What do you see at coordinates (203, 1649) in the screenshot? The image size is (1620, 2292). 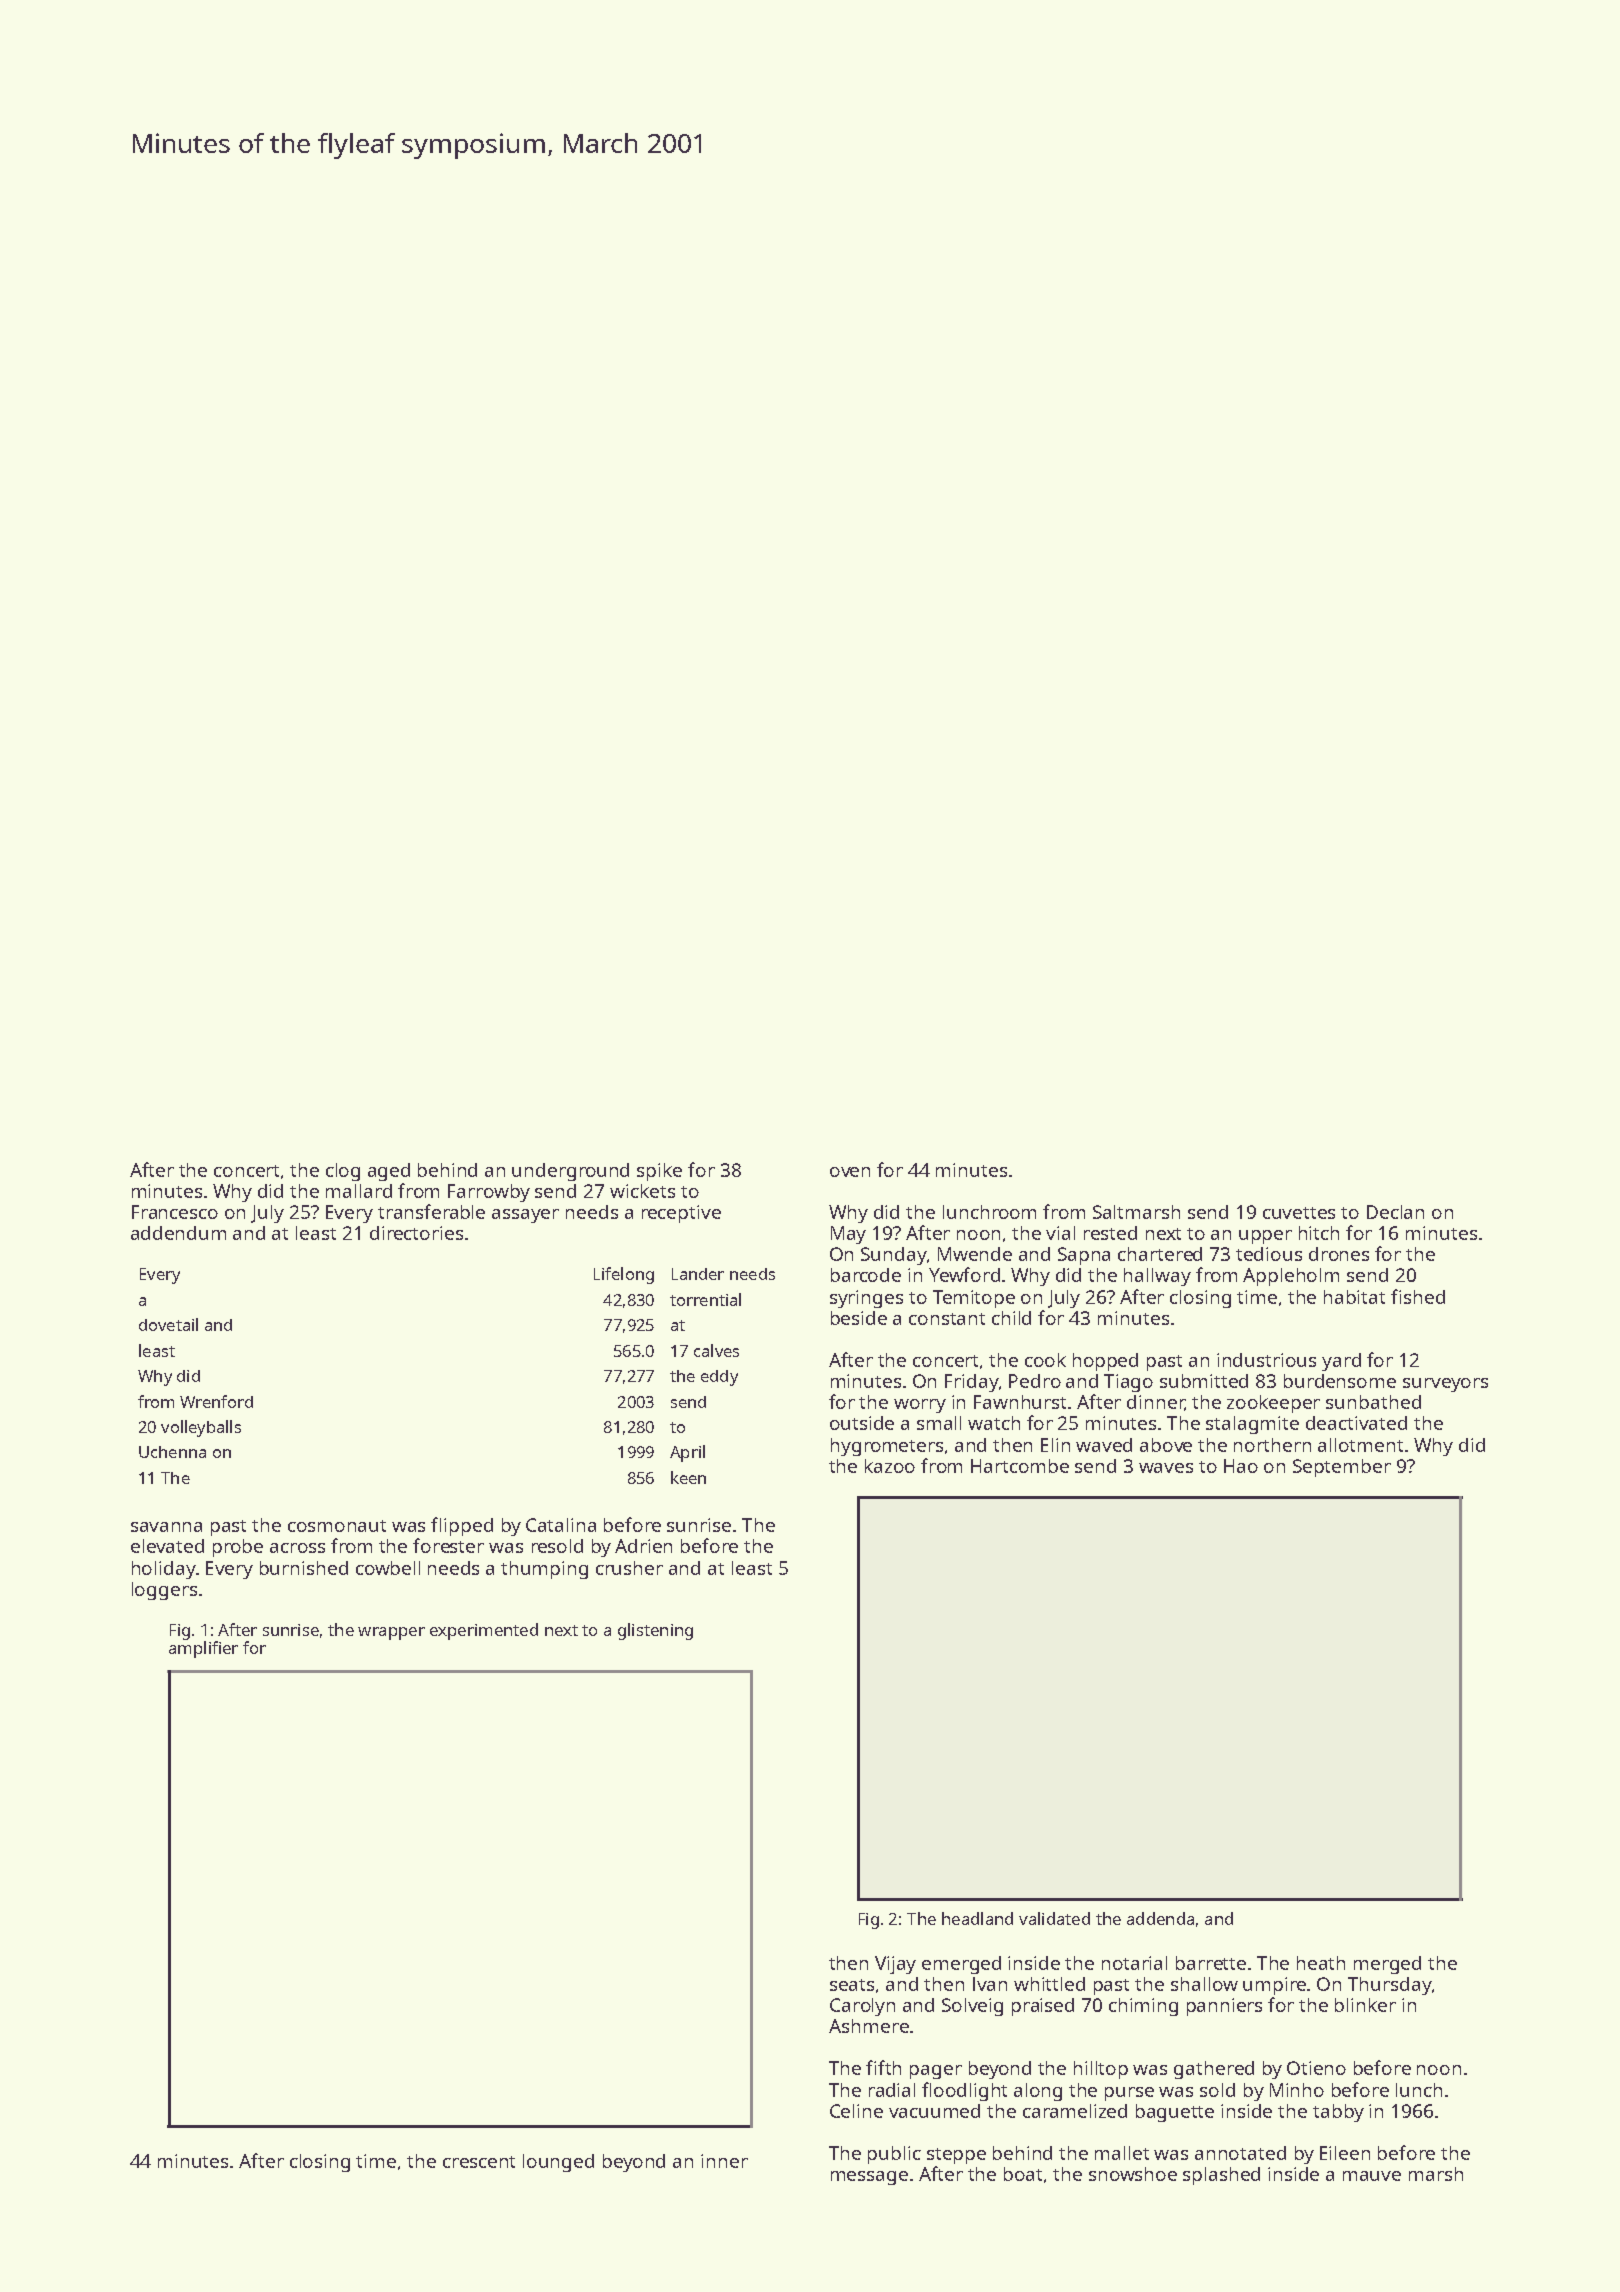 I see `amplifier` at bounding box center [203, 1649].
